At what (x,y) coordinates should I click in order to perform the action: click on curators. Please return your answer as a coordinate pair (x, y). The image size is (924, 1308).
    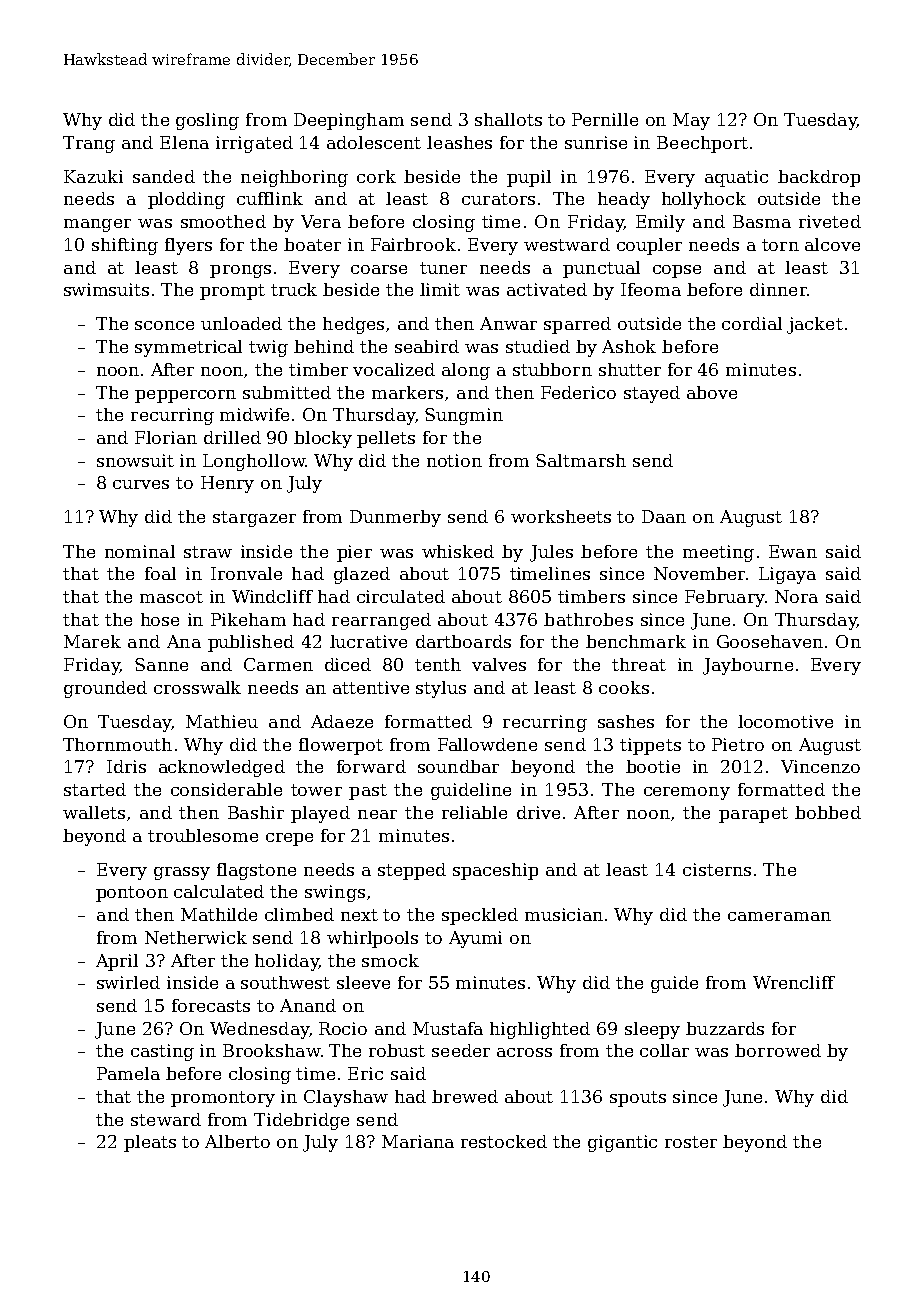
    Looking at the image, I should click on (498, 199).
